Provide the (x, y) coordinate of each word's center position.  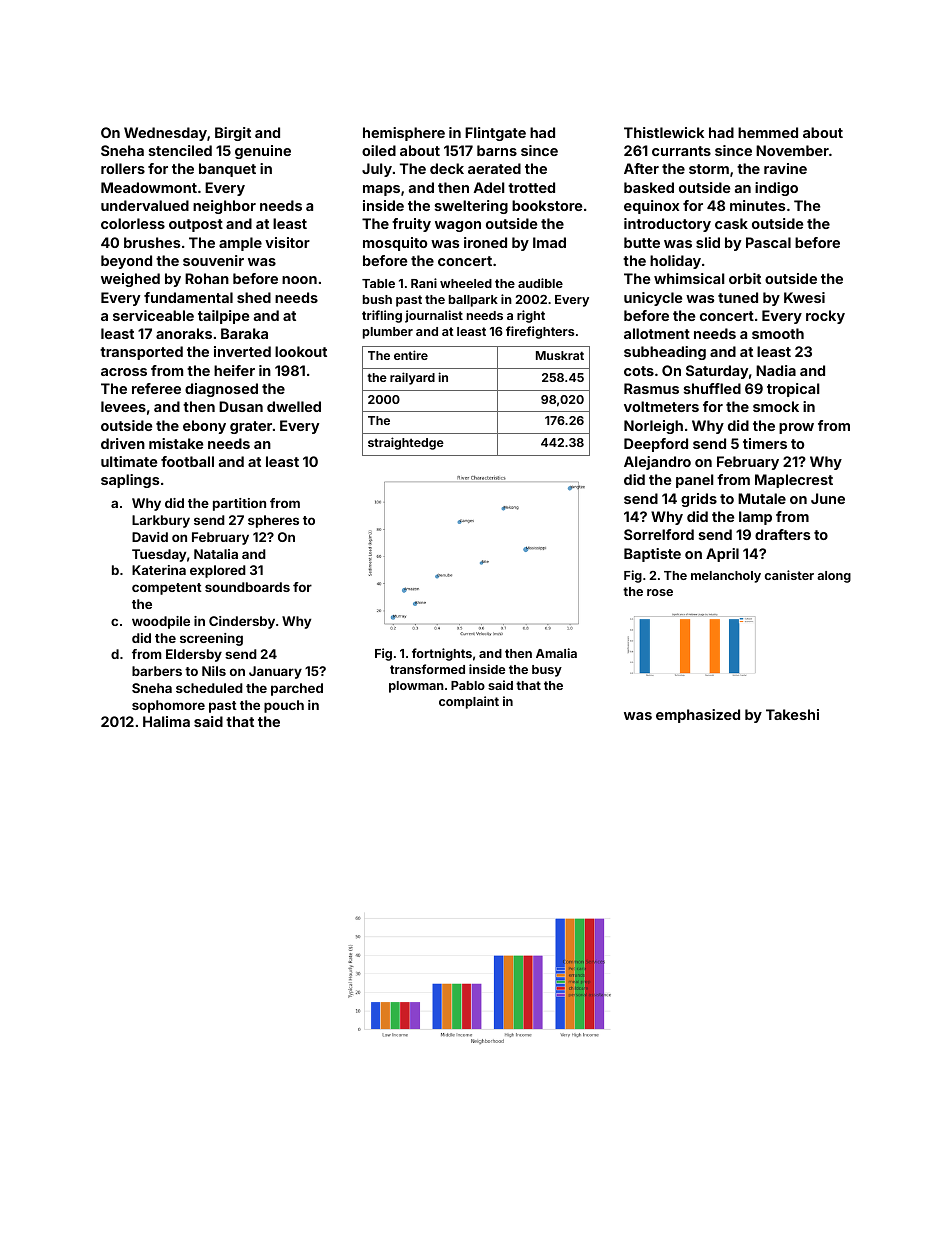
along (834, 577)
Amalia (556, 653)
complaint (469, 702)
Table (378, 283)
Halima (166, 721)
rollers (123, 168)
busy (547, 671)
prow (796, 428)
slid (708, 242)
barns (497, 150)
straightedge (406, 443)
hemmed (768, 132)
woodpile (161, 622)
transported (141, 353)
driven (123, 443)
